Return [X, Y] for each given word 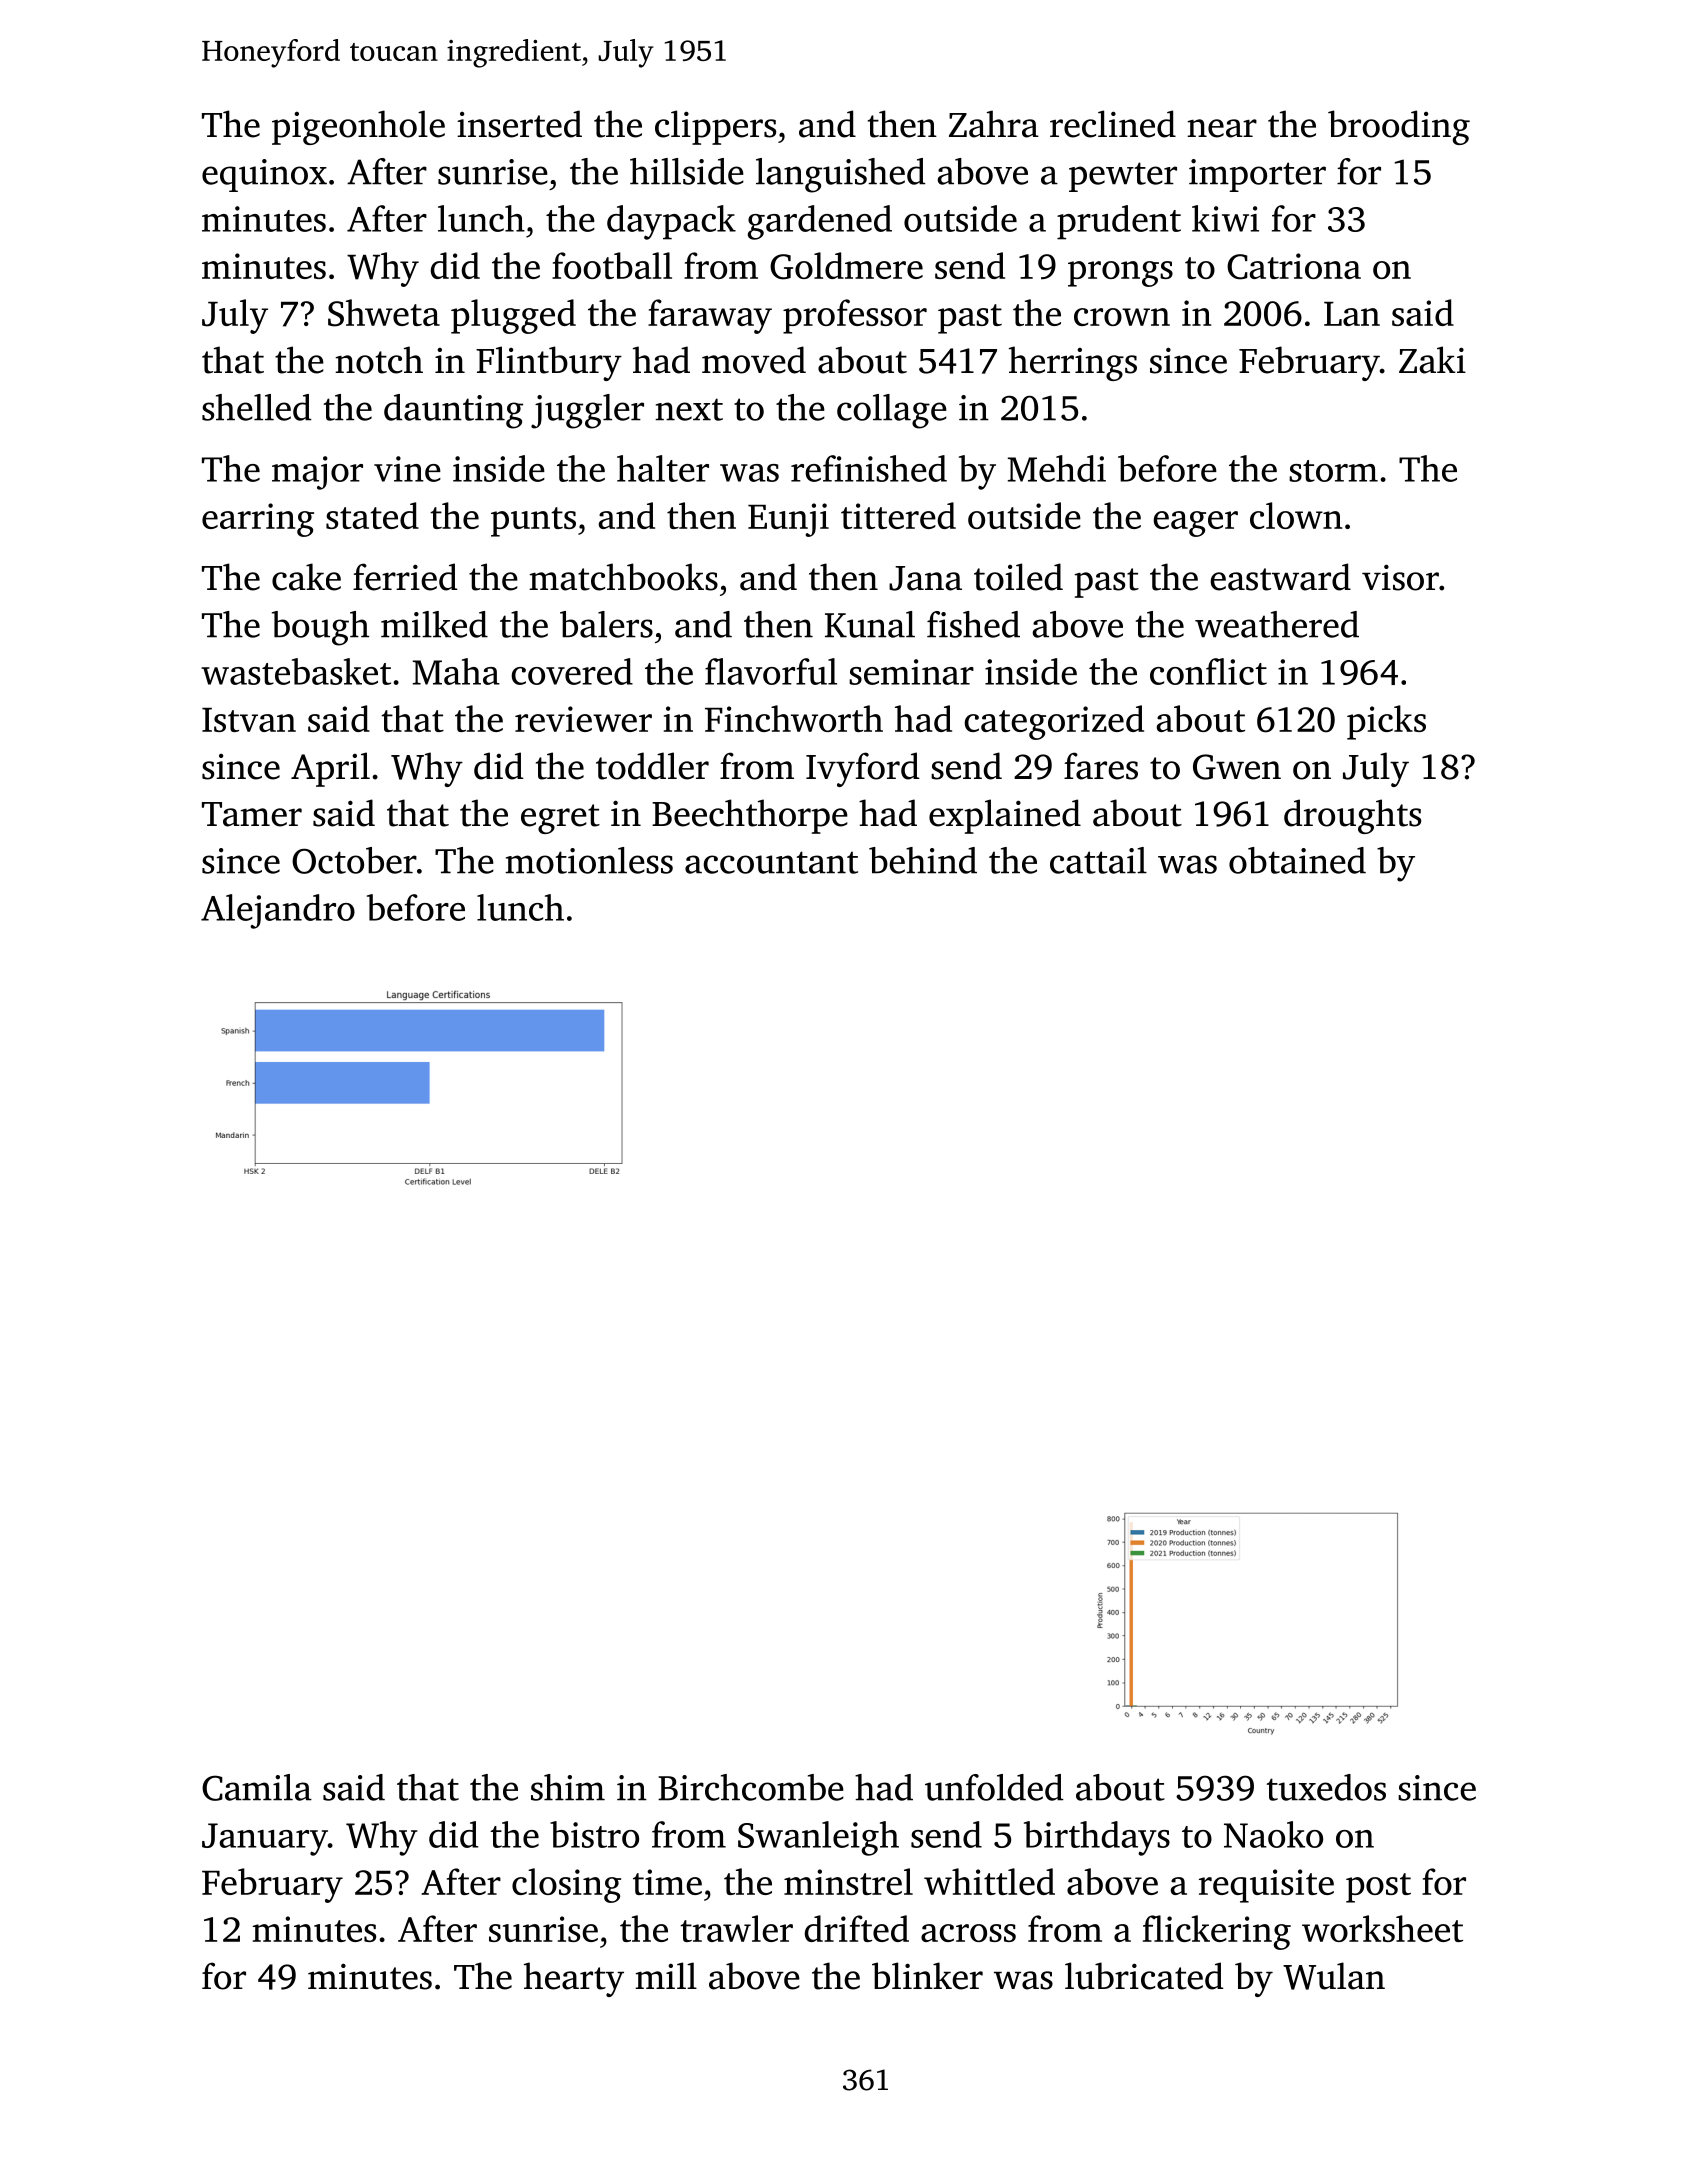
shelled [256, 407]
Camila [257, 1787]
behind [923, 860]
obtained [1297, 860]
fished [973, 624]
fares [1101, 766]
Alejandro [278, 911]
